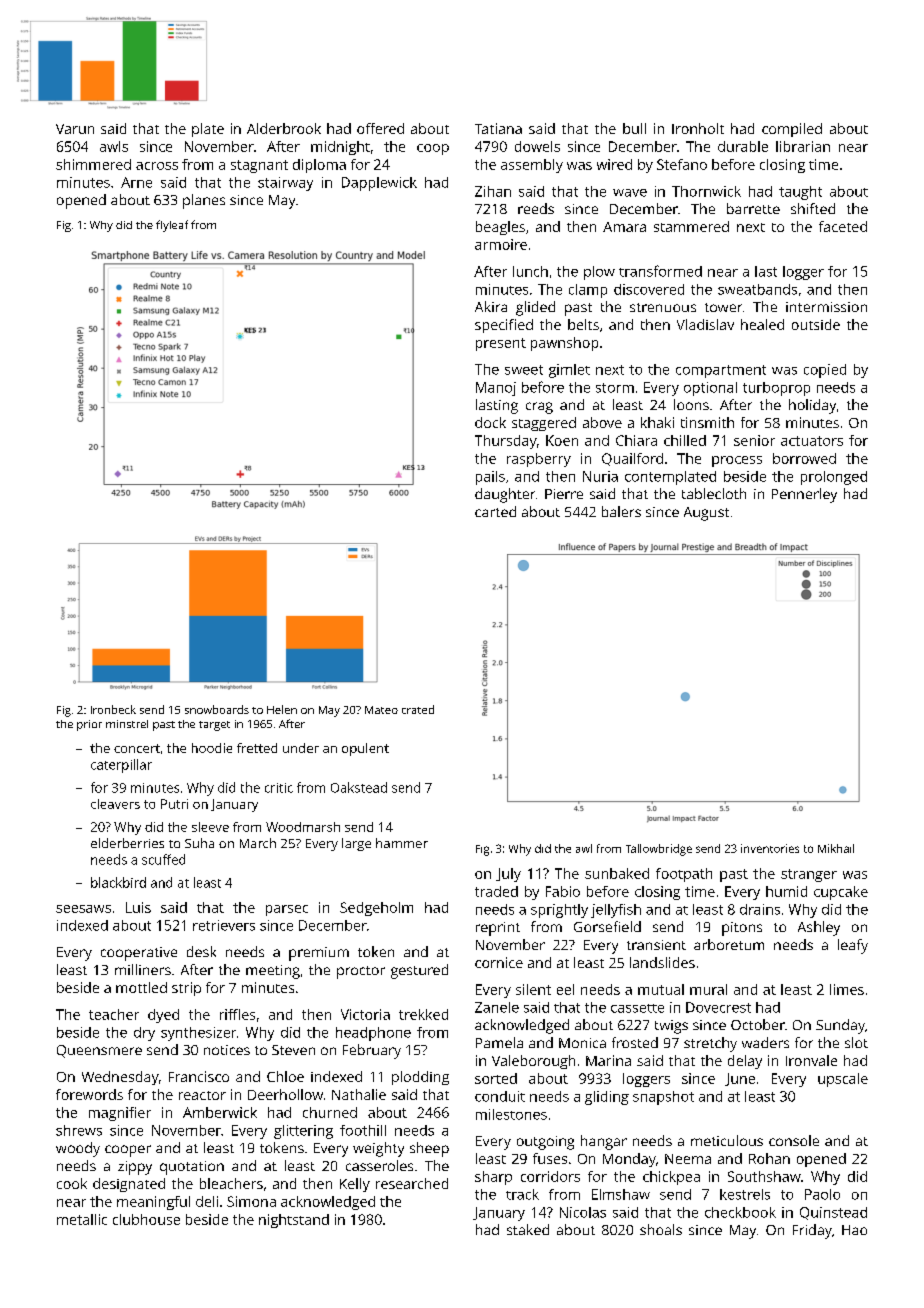  I want to click on deli, so click(207, 1201).
